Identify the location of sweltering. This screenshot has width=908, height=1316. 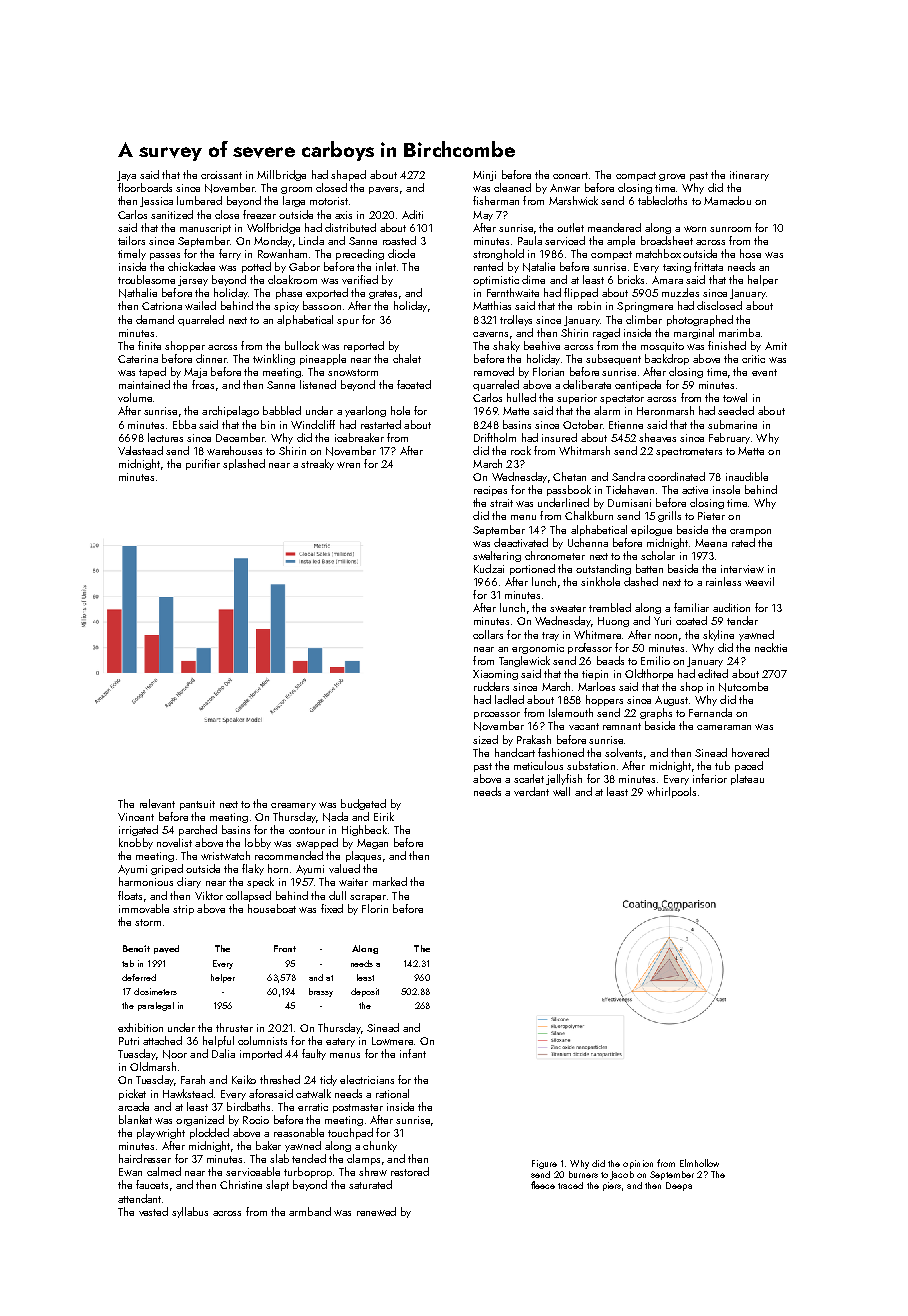
(497, 556).
